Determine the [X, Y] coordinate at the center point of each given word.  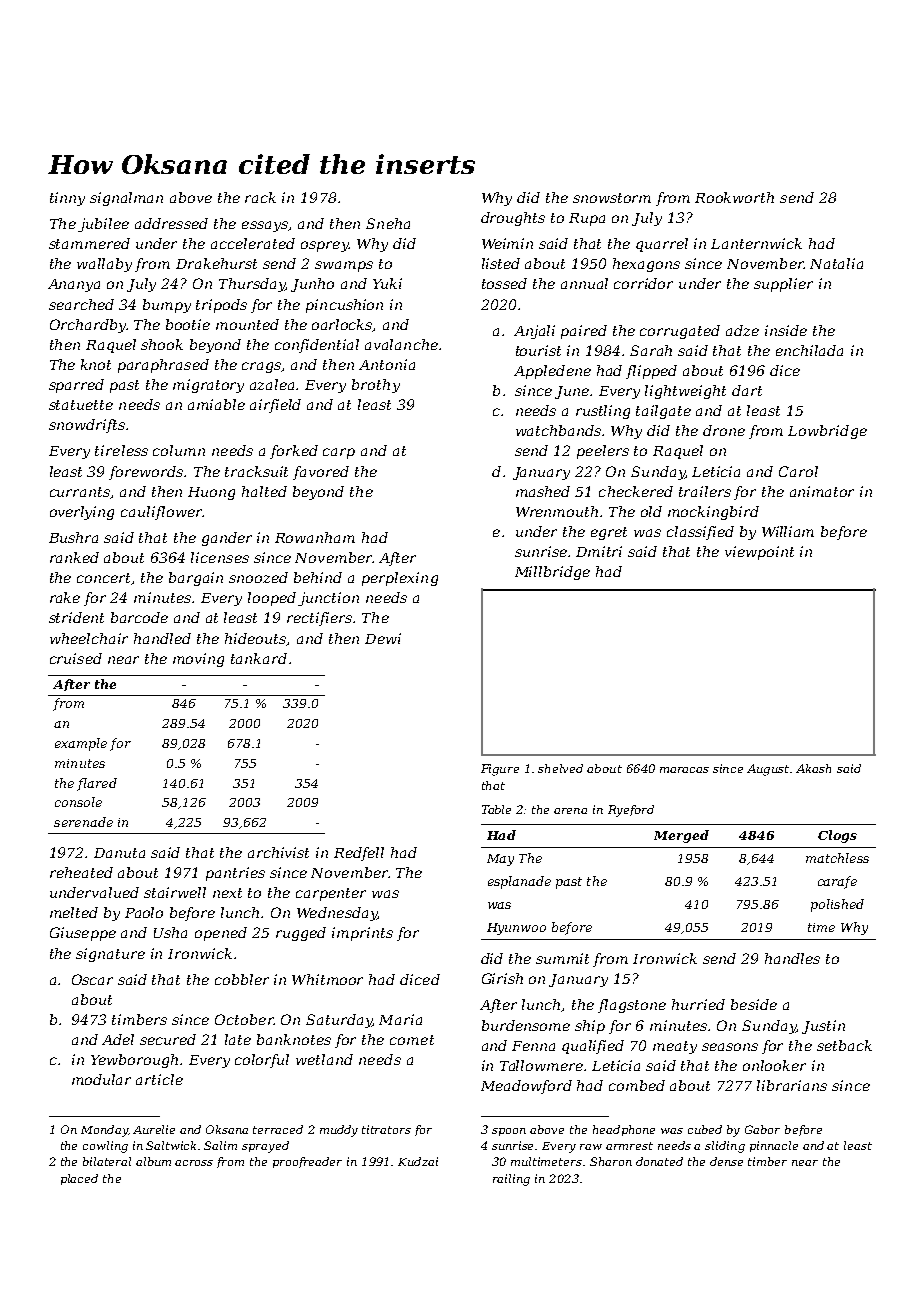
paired [584, 332]
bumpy [167, 306]
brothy [376, 386]
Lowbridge [827, 432]
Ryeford [631, 811]
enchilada [809, 350]
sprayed [265, 1147]
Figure [500, 770]
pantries [235, 874]
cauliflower [161, 513]
